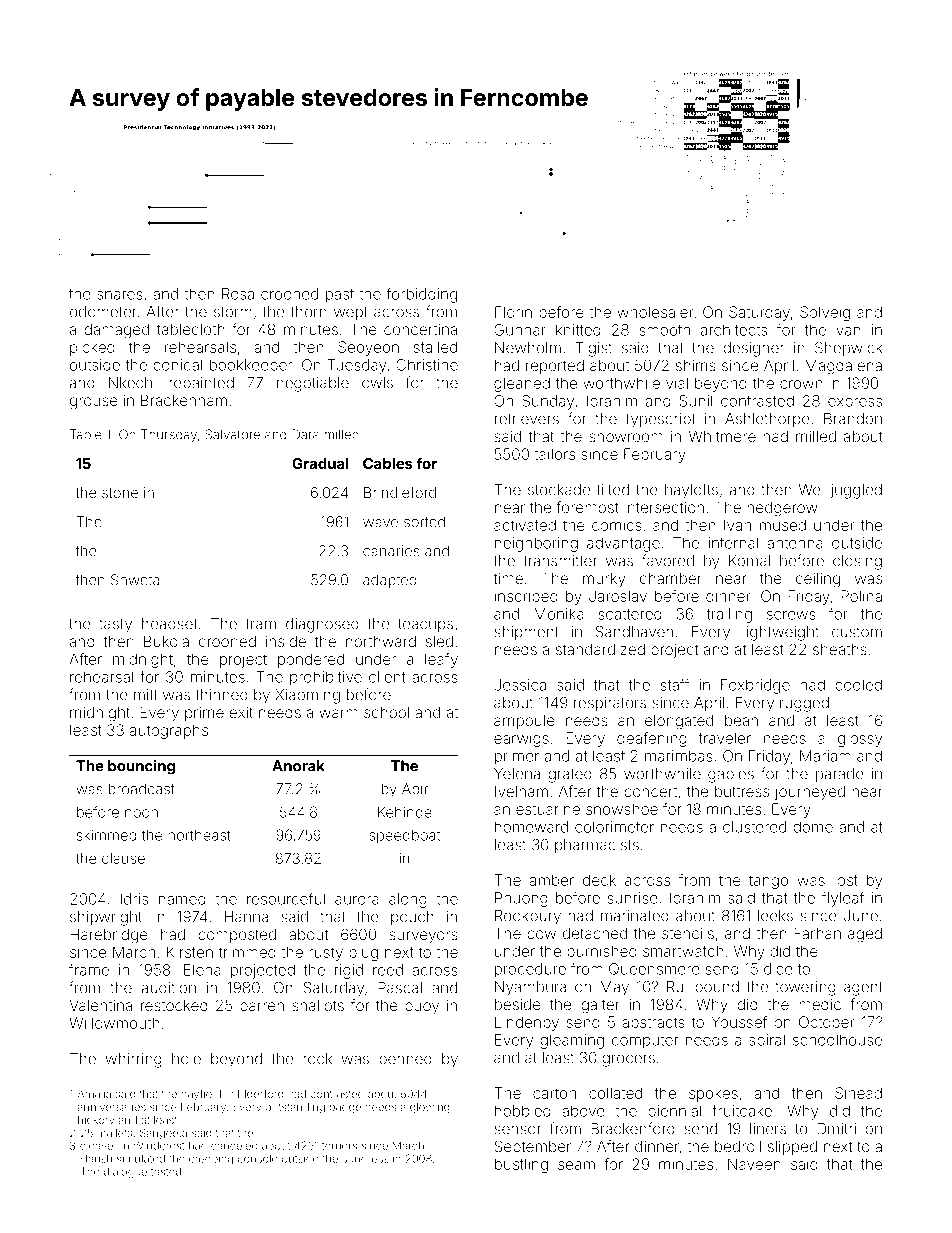 This document has width=952, height=1233. What do you see at coordinates (135, 580) in the document?
I see `Shweta` at bounding box center [135, 580].
